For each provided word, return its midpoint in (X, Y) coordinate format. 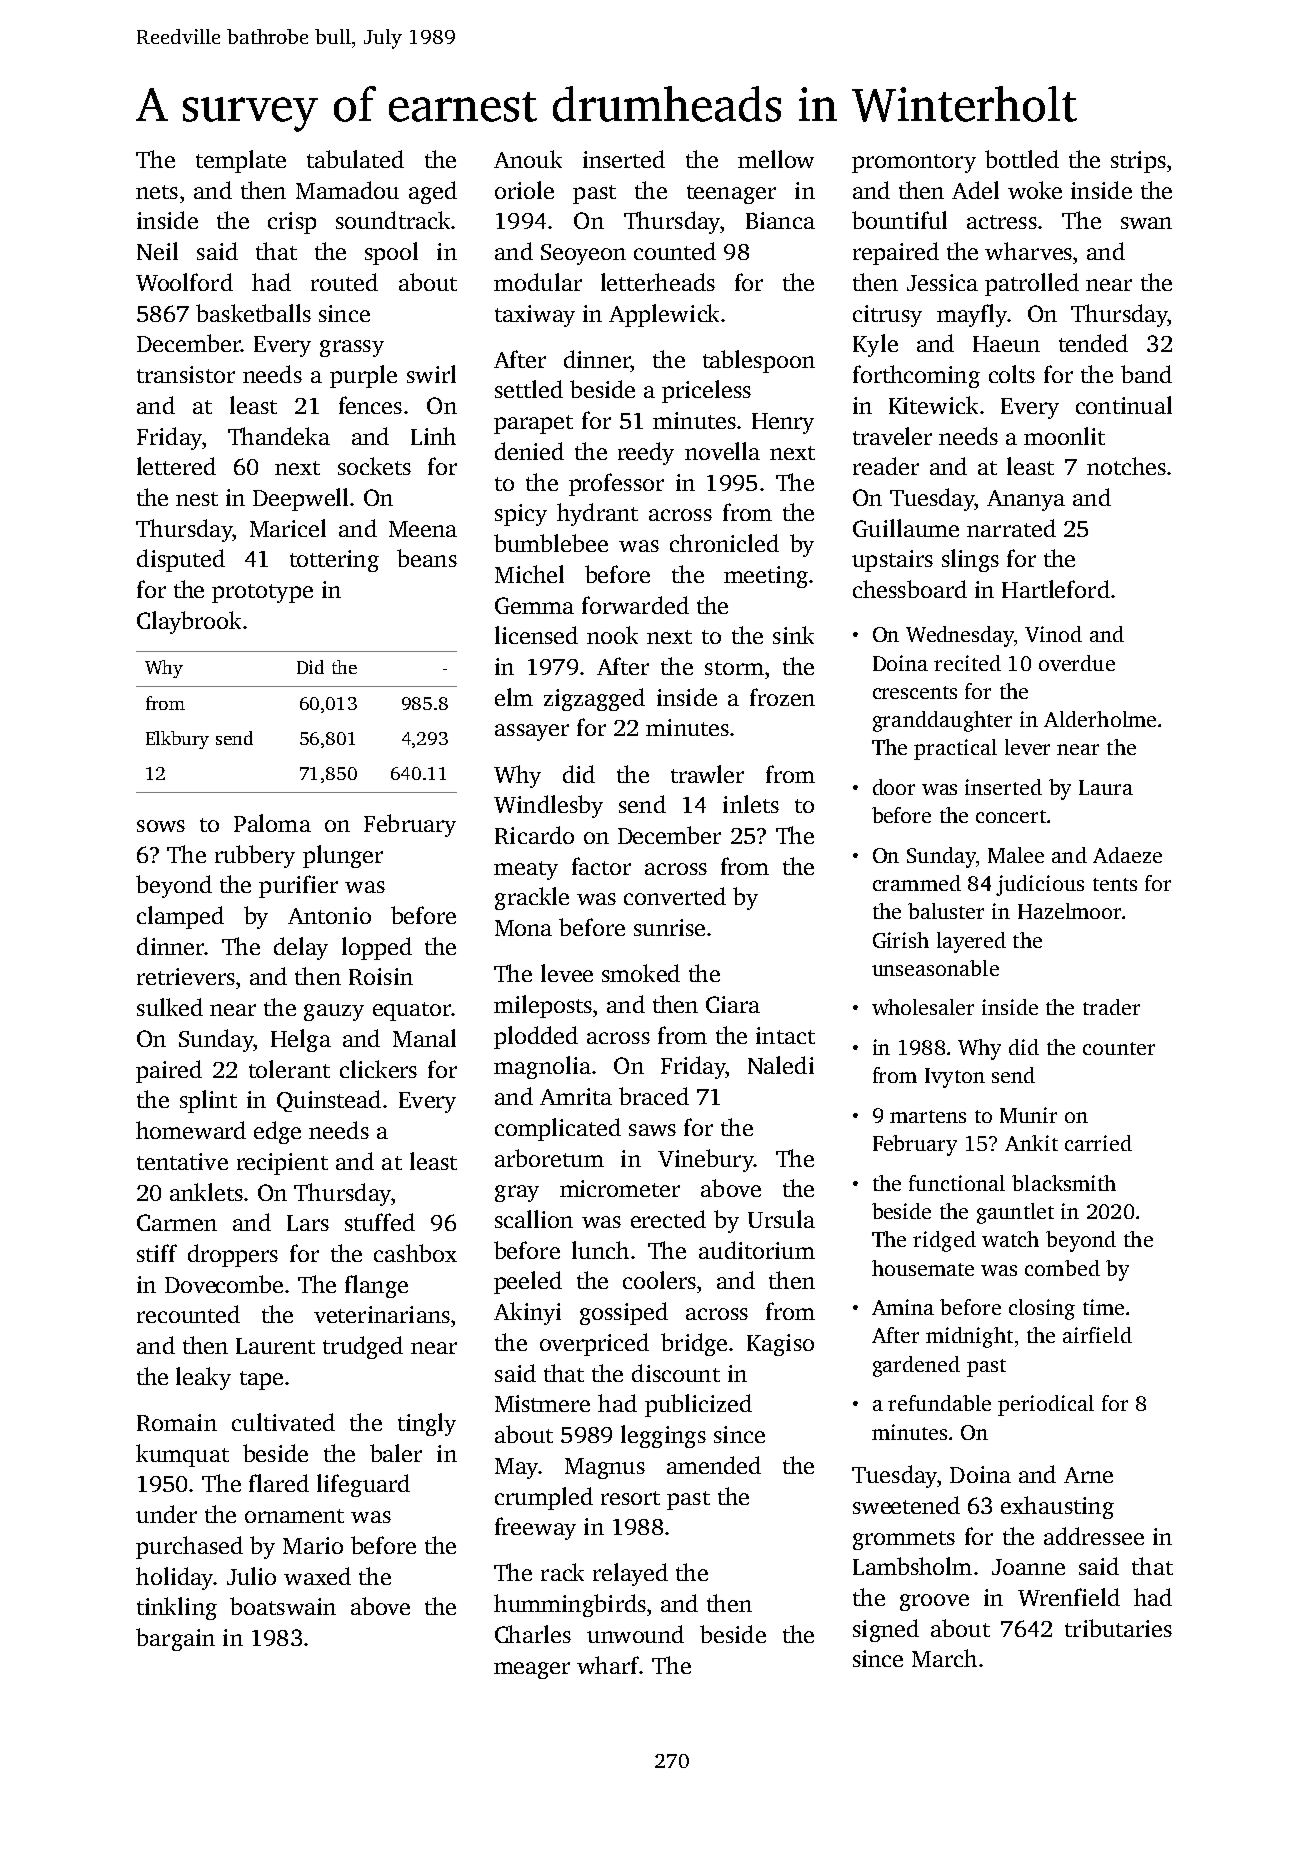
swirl (431, 374)
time (1103, 1307)
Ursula (781, 1219)
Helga (301, 1040)
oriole (524, 190)
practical (955, 749)
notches (1126, 466)
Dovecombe (224, 1284)
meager (532, 1670)
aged (433, 192)
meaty (526, 870)
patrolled (1032, 284)
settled (529, 389)
